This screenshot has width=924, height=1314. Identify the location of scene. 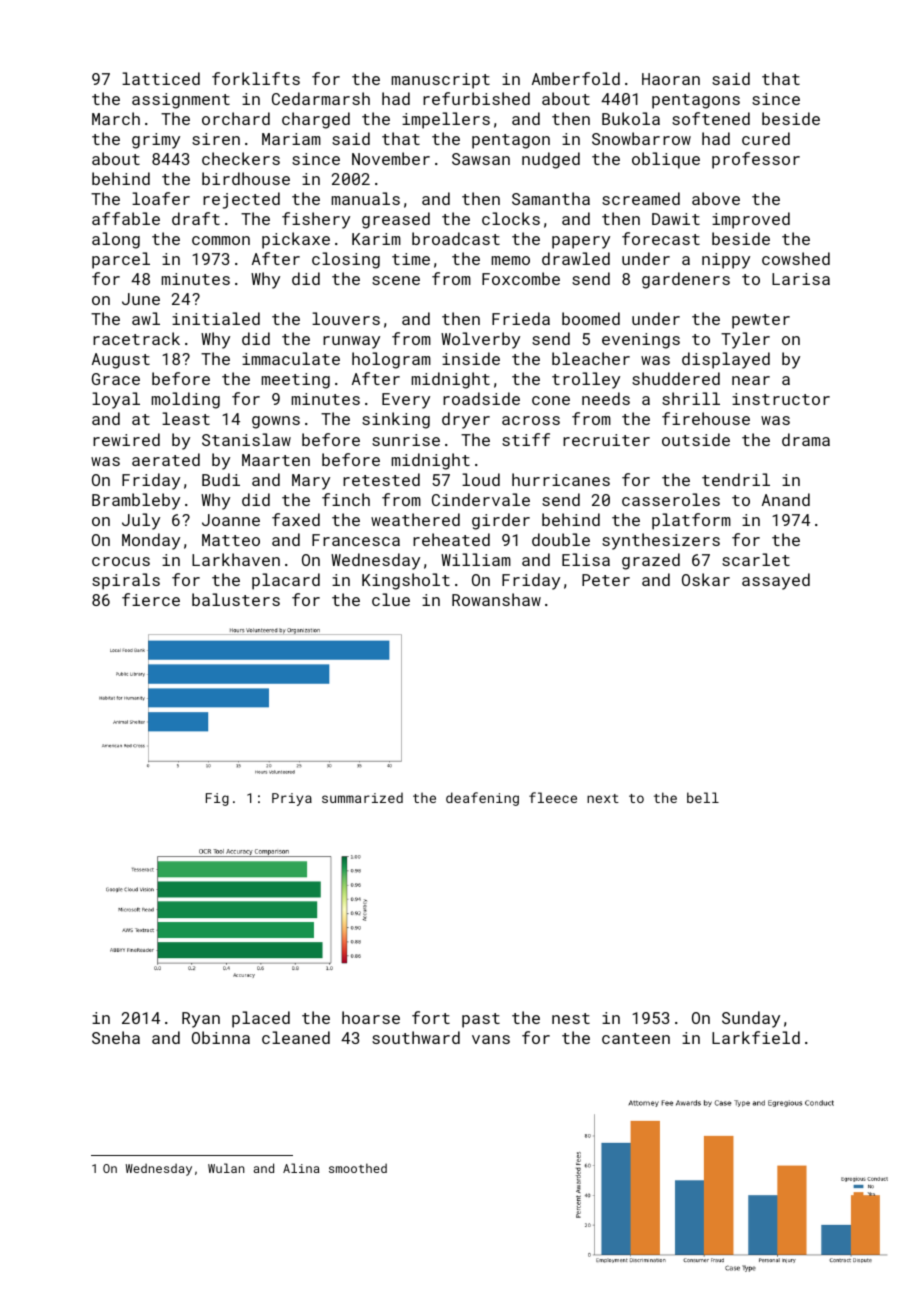
(396, 280).
